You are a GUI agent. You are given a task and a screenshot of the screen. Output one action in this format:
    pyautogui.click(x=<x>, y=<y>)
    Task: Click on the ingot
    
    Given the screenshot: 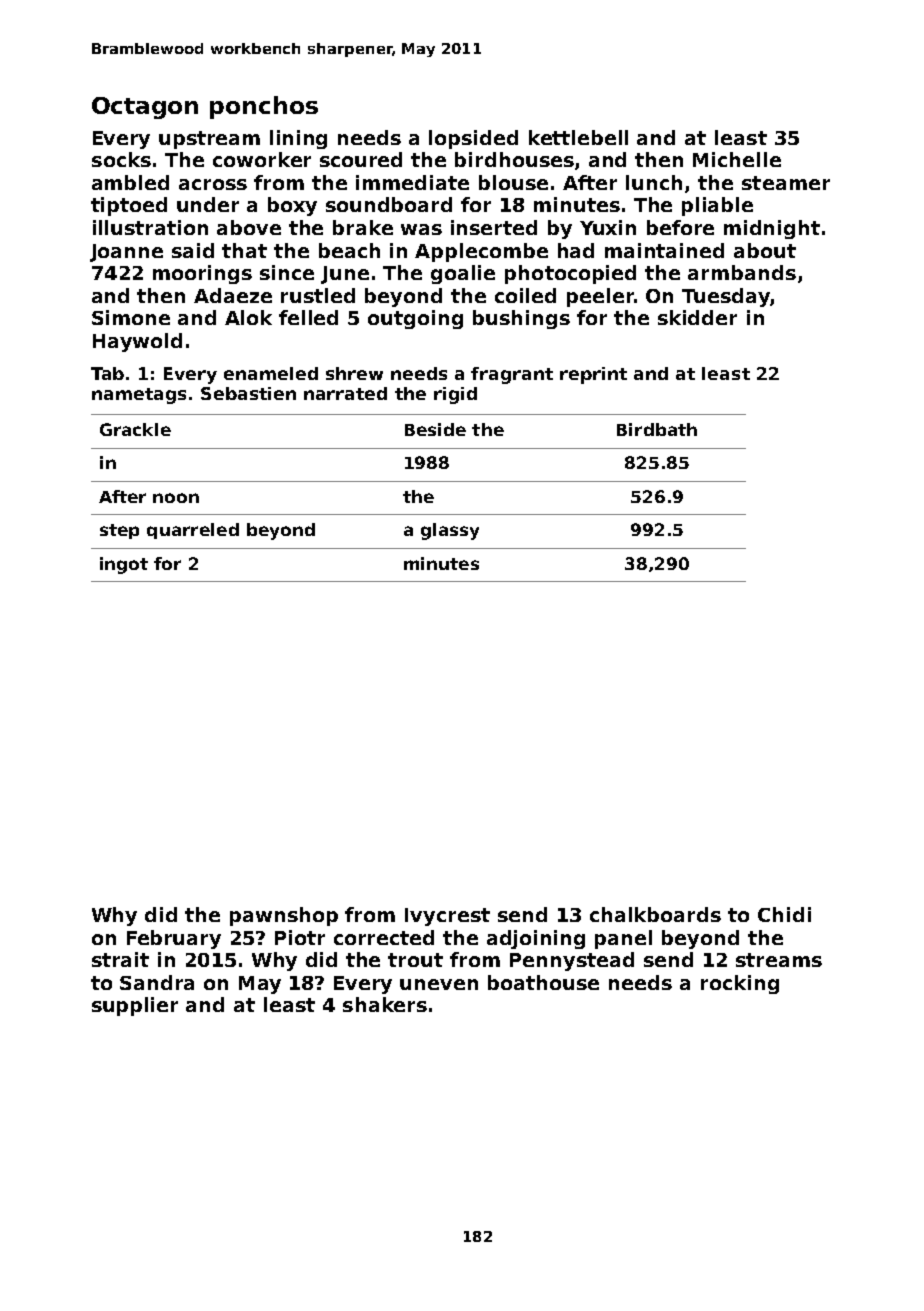 What is the action you would take?
    pyautogui.click(x=124, y=565)
